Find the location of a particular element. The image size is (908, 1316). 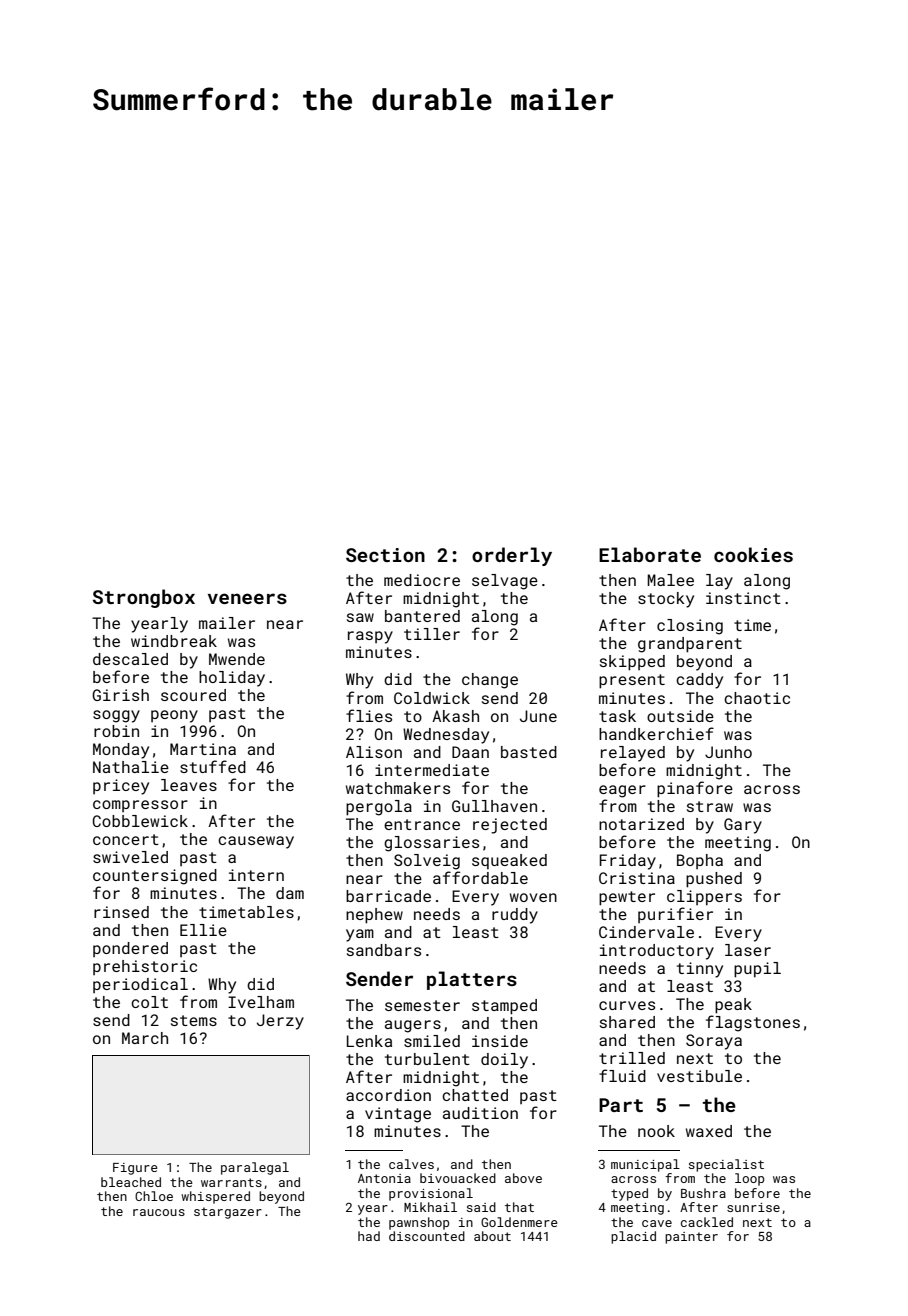

rinsed is located at coordinates (121, 912).
